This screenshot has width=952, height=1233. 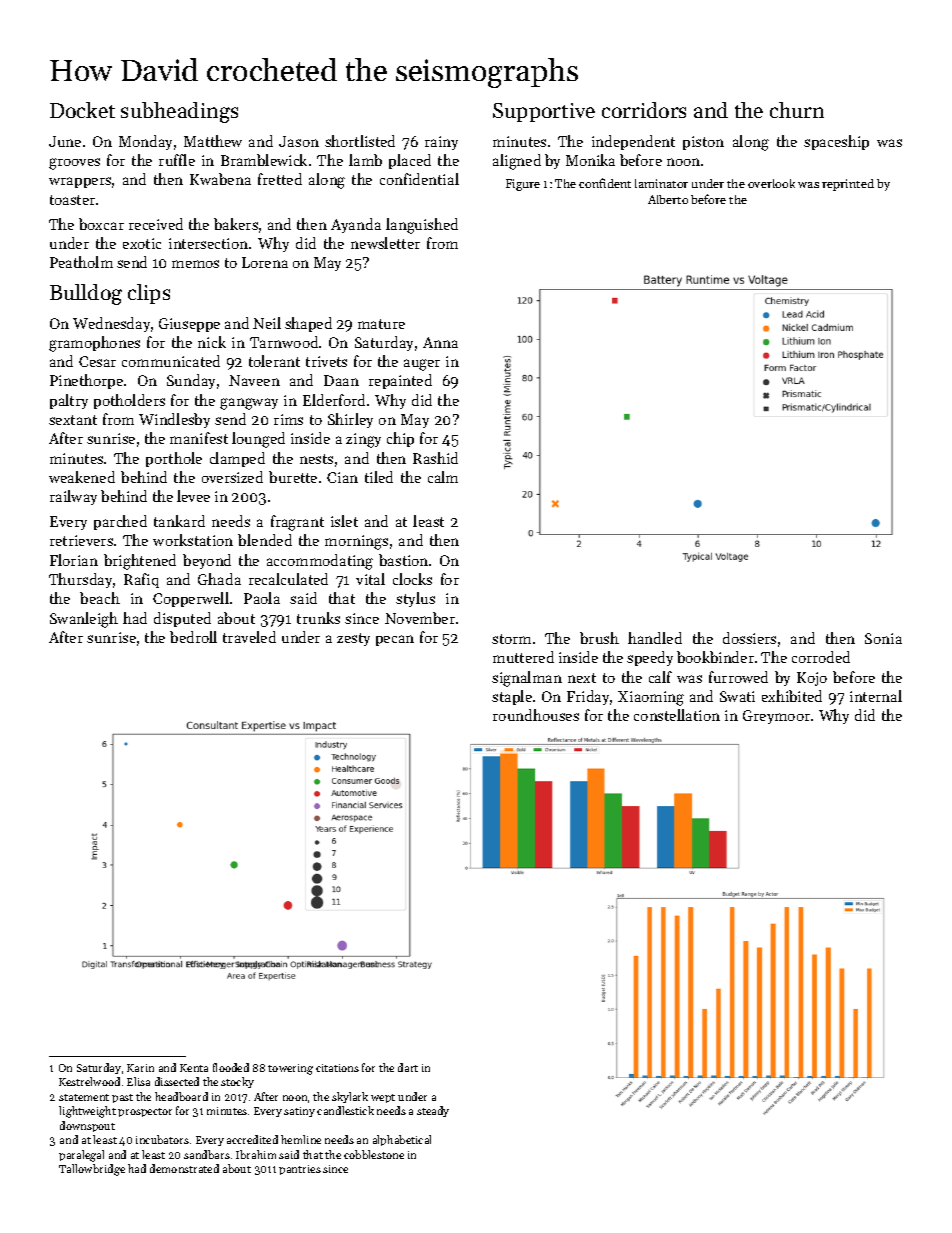 What do you see at coordinates (231, 1067) in the screenshot?
I see `flooded` at bounding box center [231, 1067].
